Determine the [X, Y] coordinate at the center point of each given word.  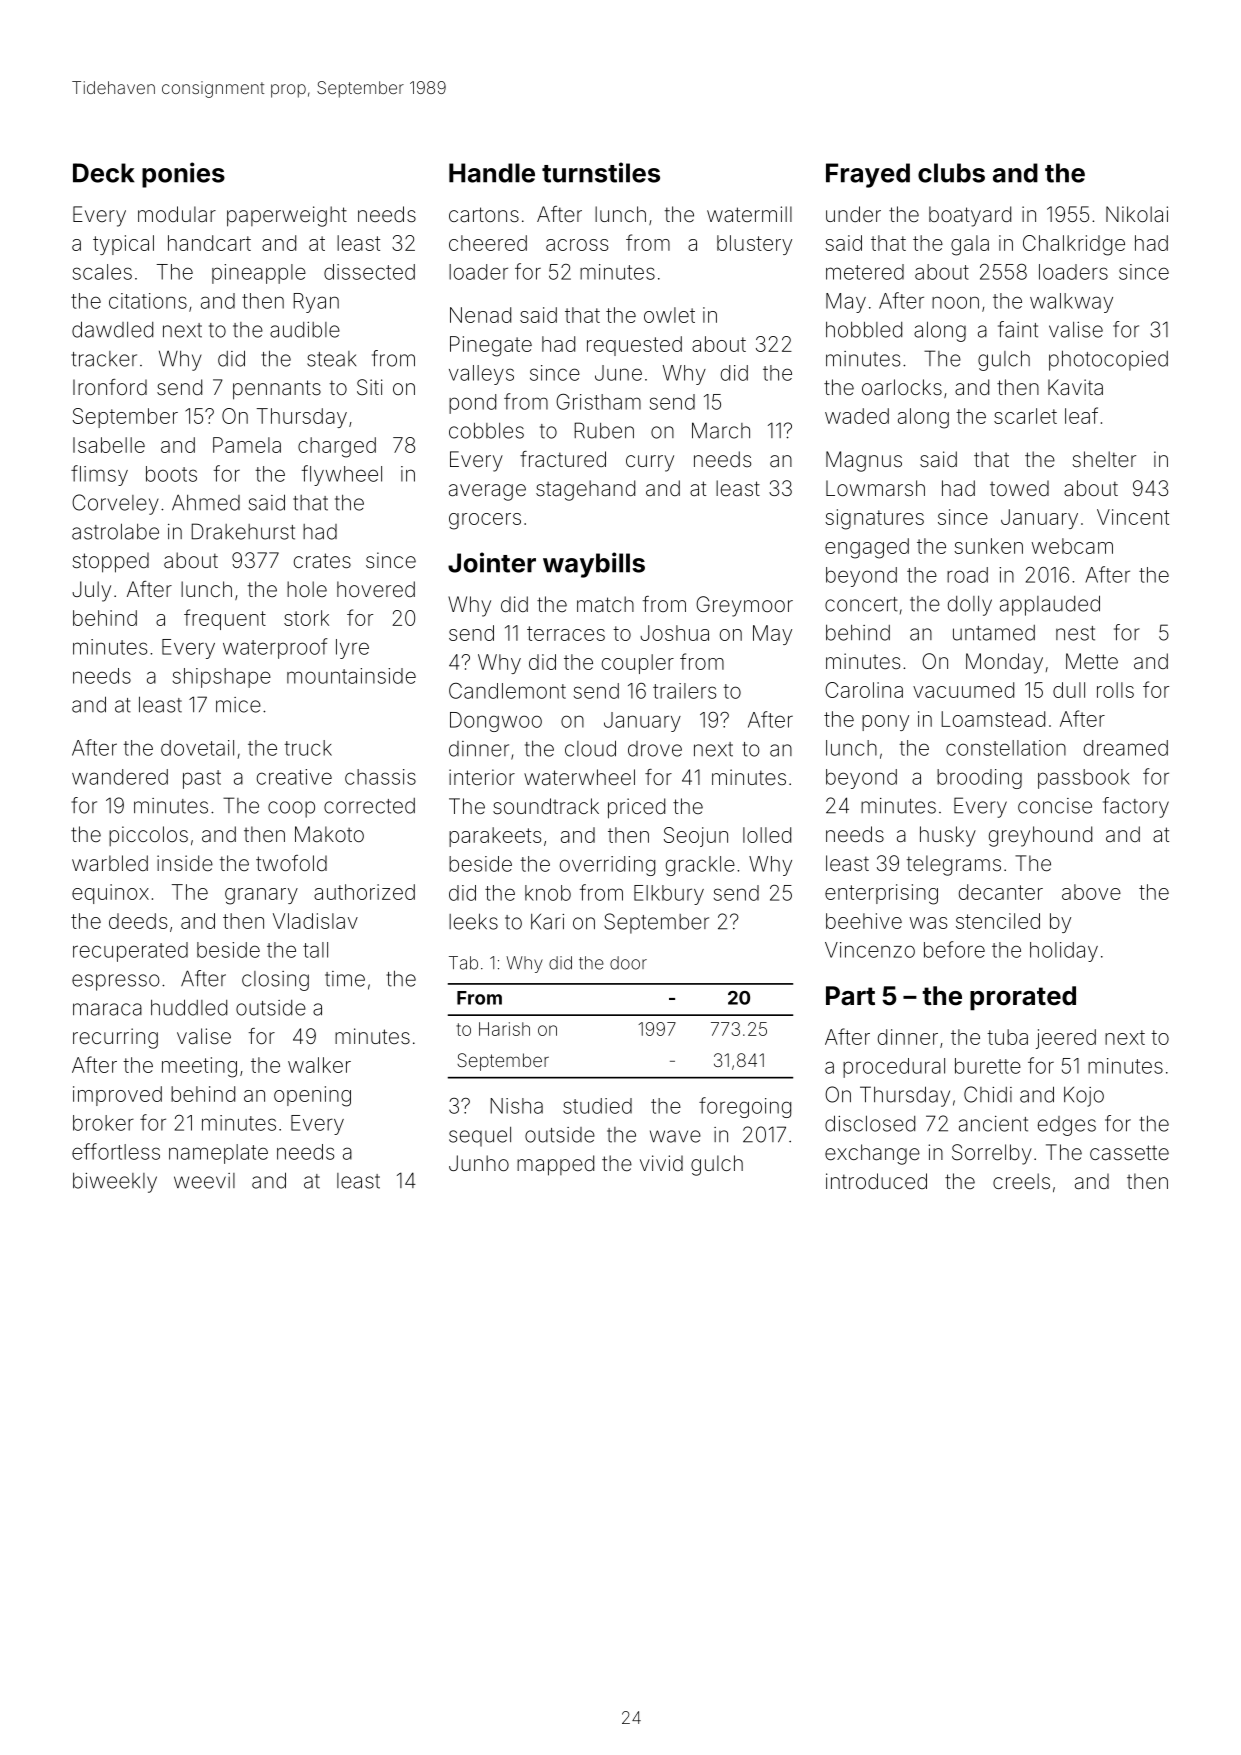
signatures [874, 519]
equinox [110, 894]
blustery [754, 245]
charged [337, 447]
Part [850, 996]
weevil [204, 1181]
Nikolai [1137, 214]
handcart [209, 243]
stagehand [585, 490]
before [954, 949]
